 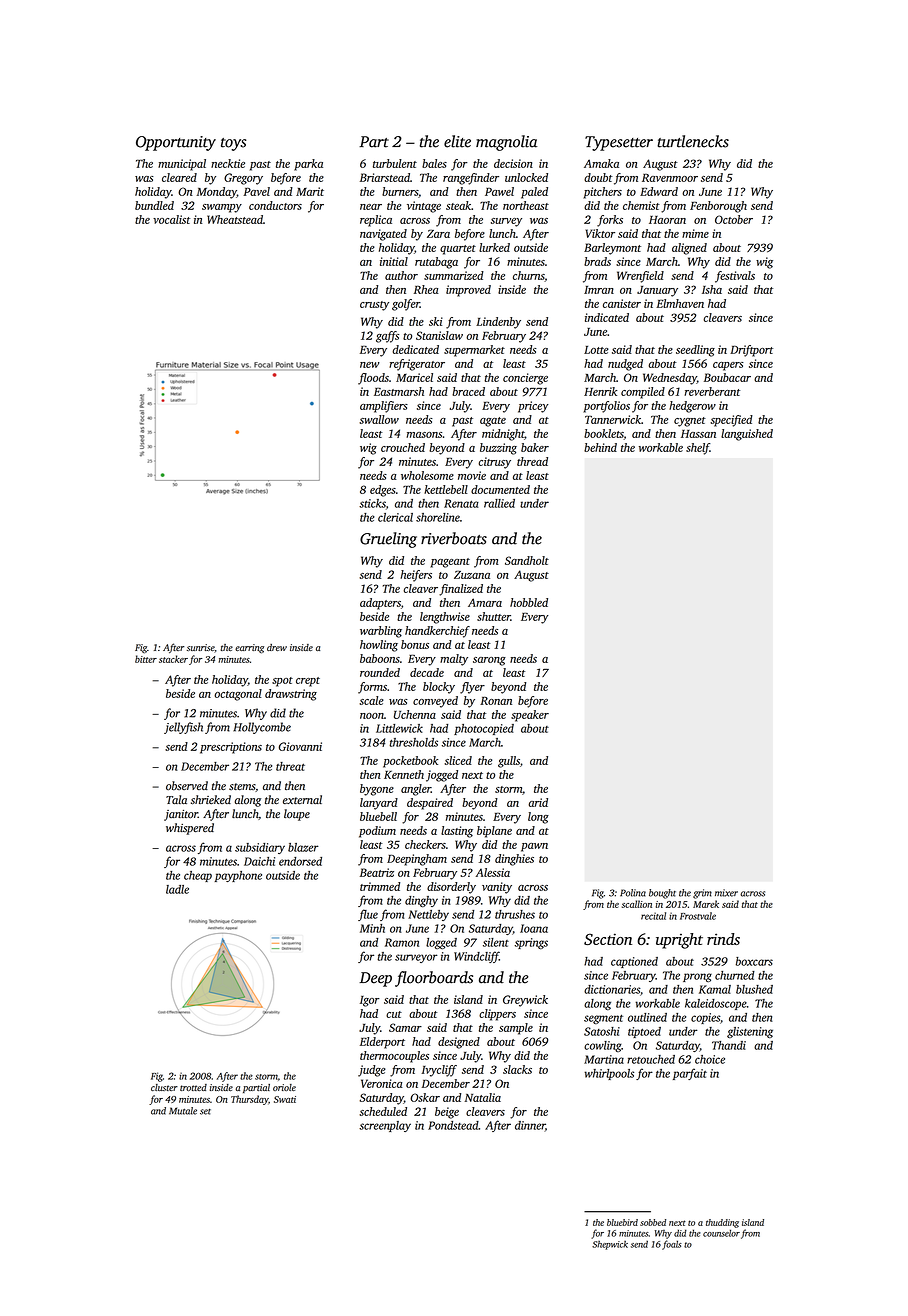 What do you see at coordinates (600, 447) in the screenshot?
I see `behind` at bounding box center [600, 447].
